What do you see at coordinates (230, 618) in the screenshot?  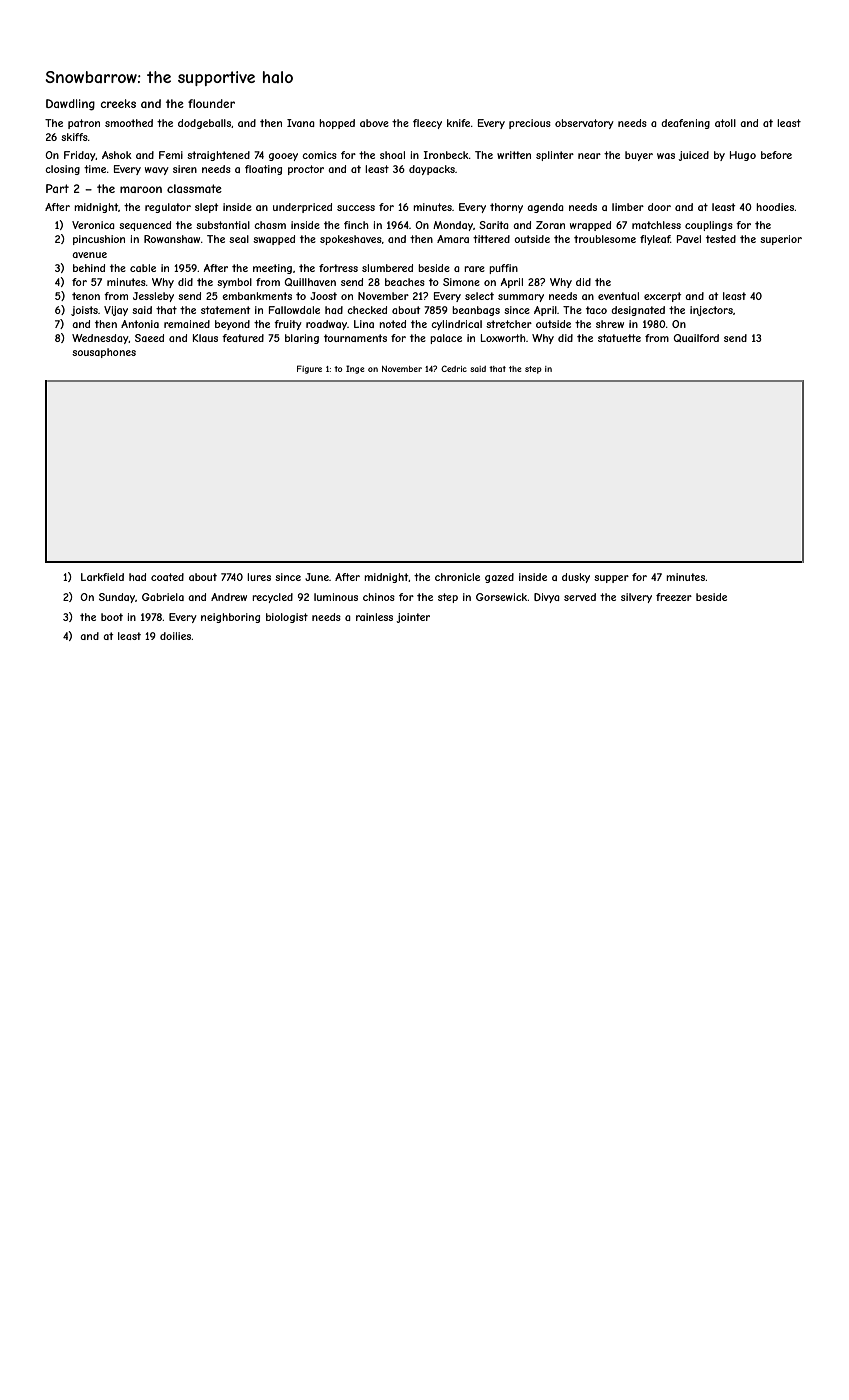 I see `neighboring` at bounding box center [230, 618].
